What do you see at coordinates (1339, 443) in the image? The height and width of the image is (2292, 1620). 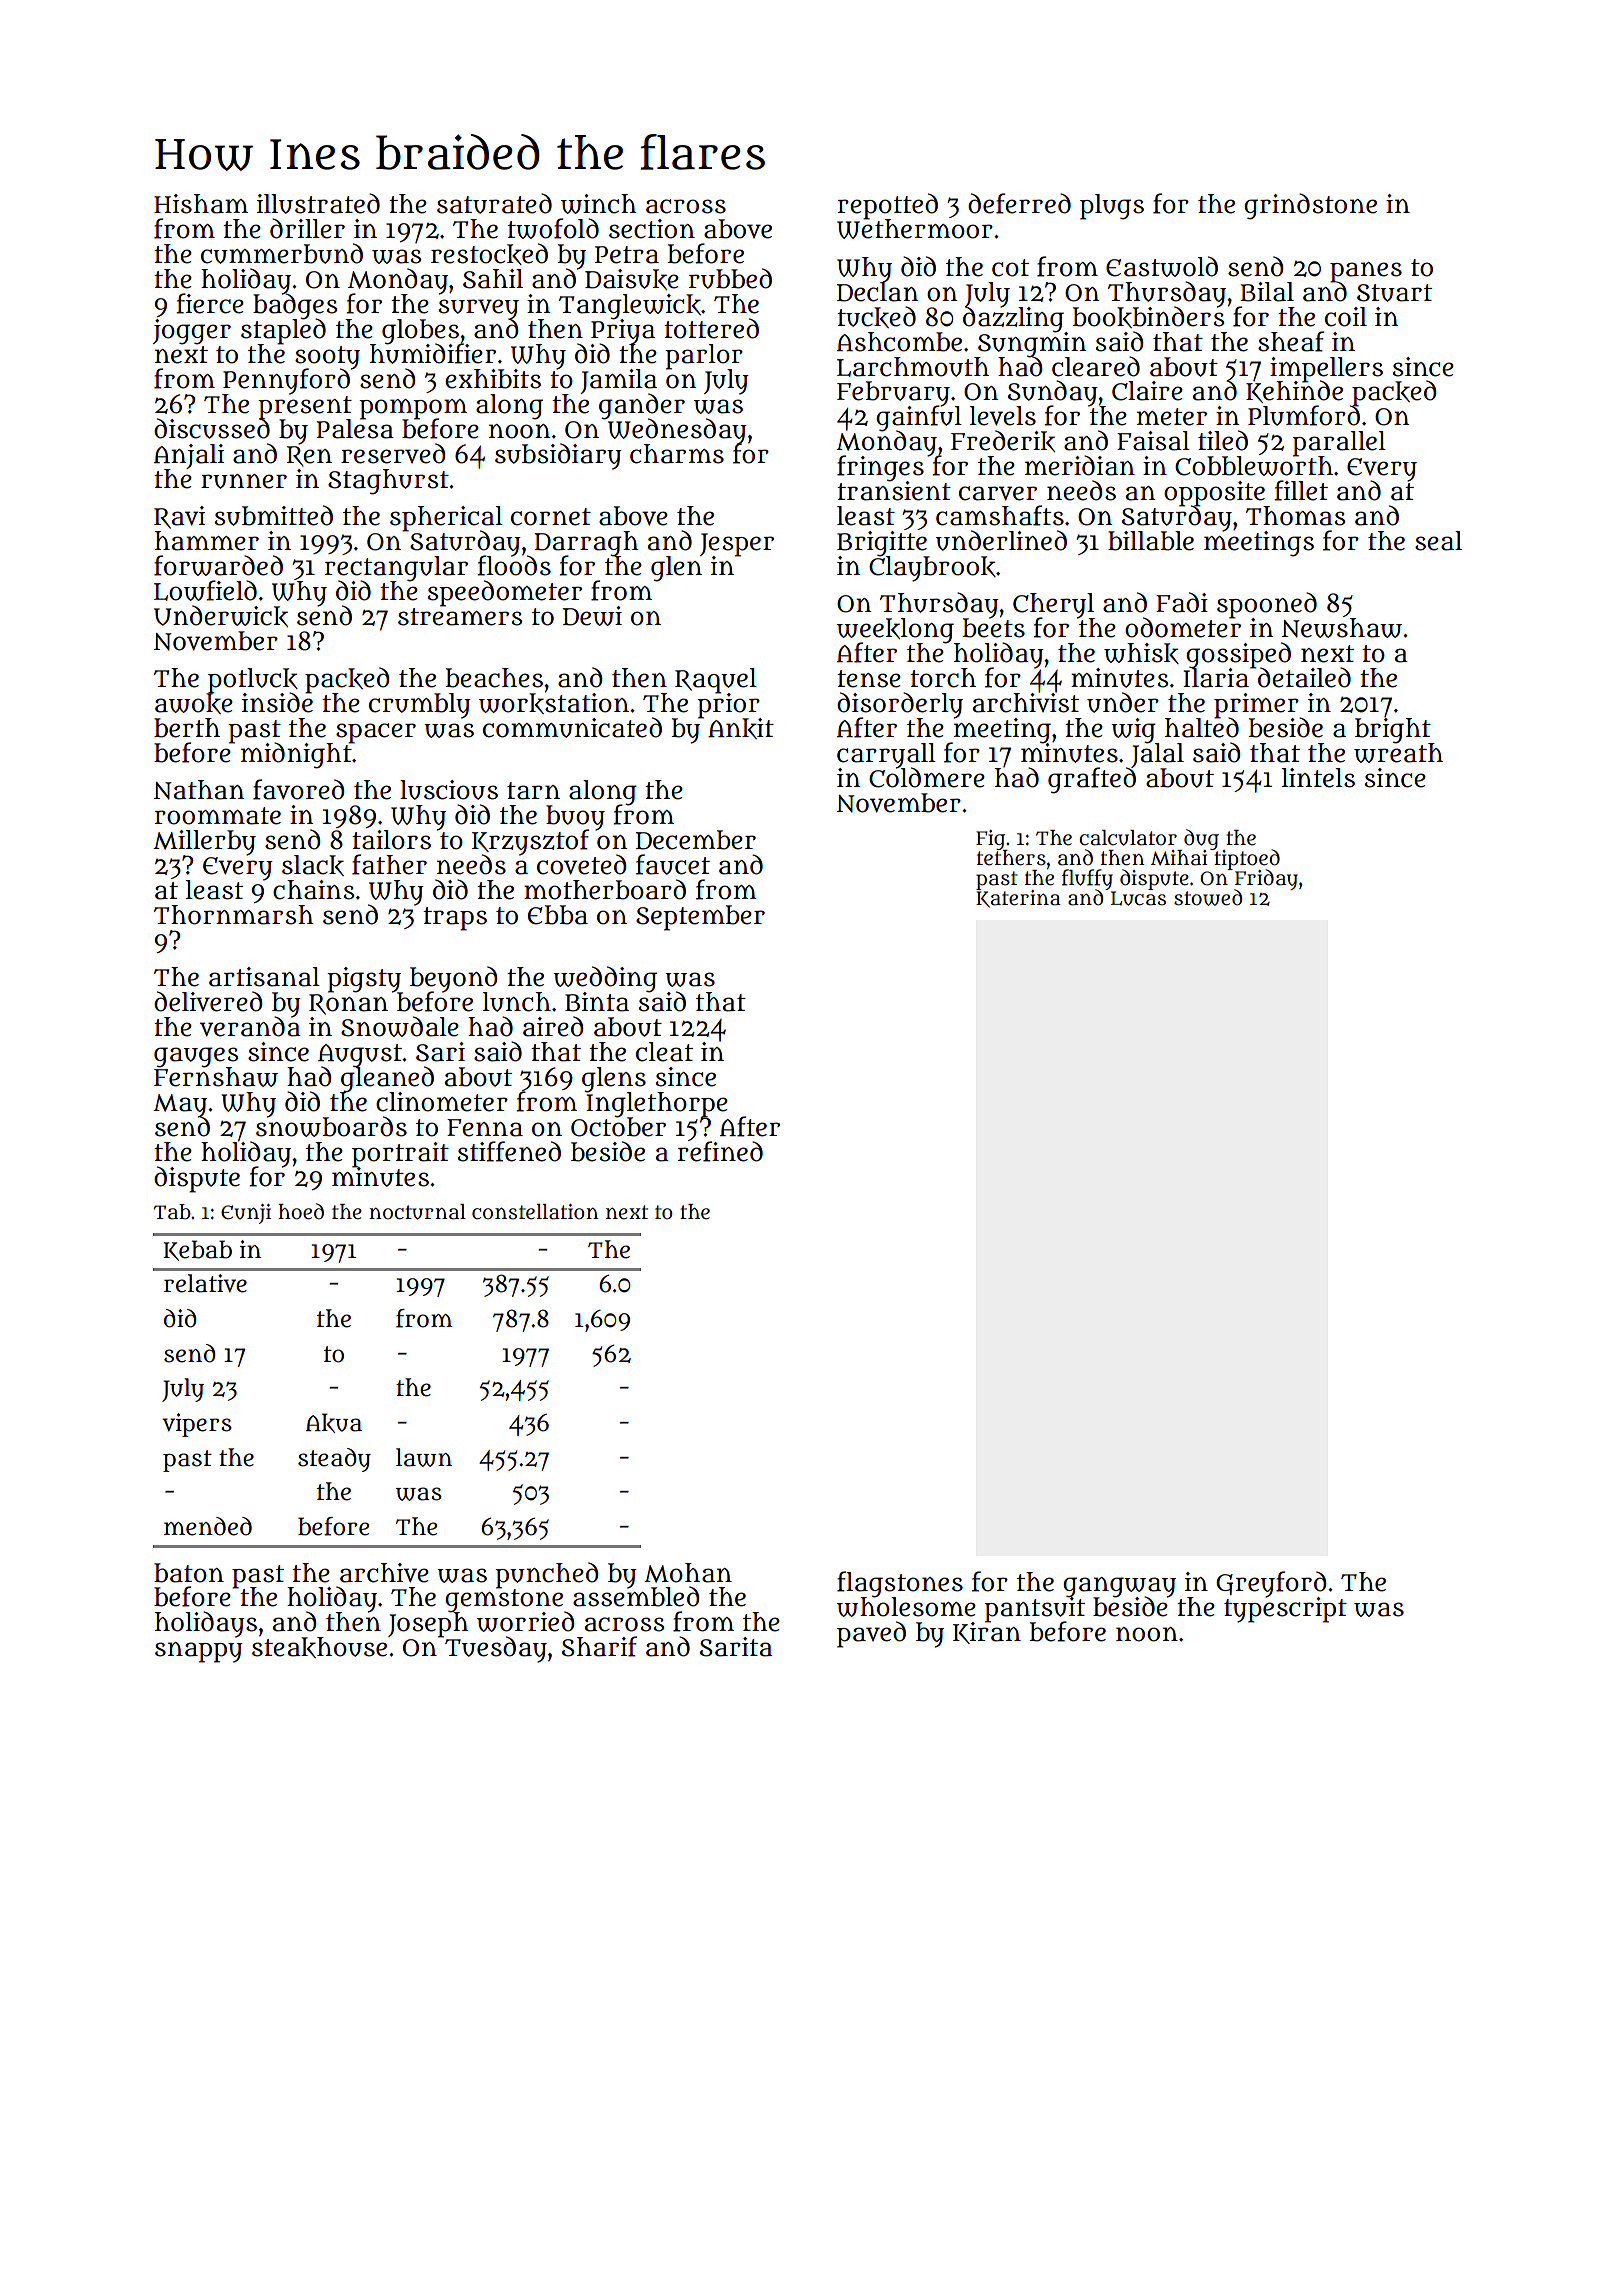 I see `parallel` at bounding box center [1339, 443].
